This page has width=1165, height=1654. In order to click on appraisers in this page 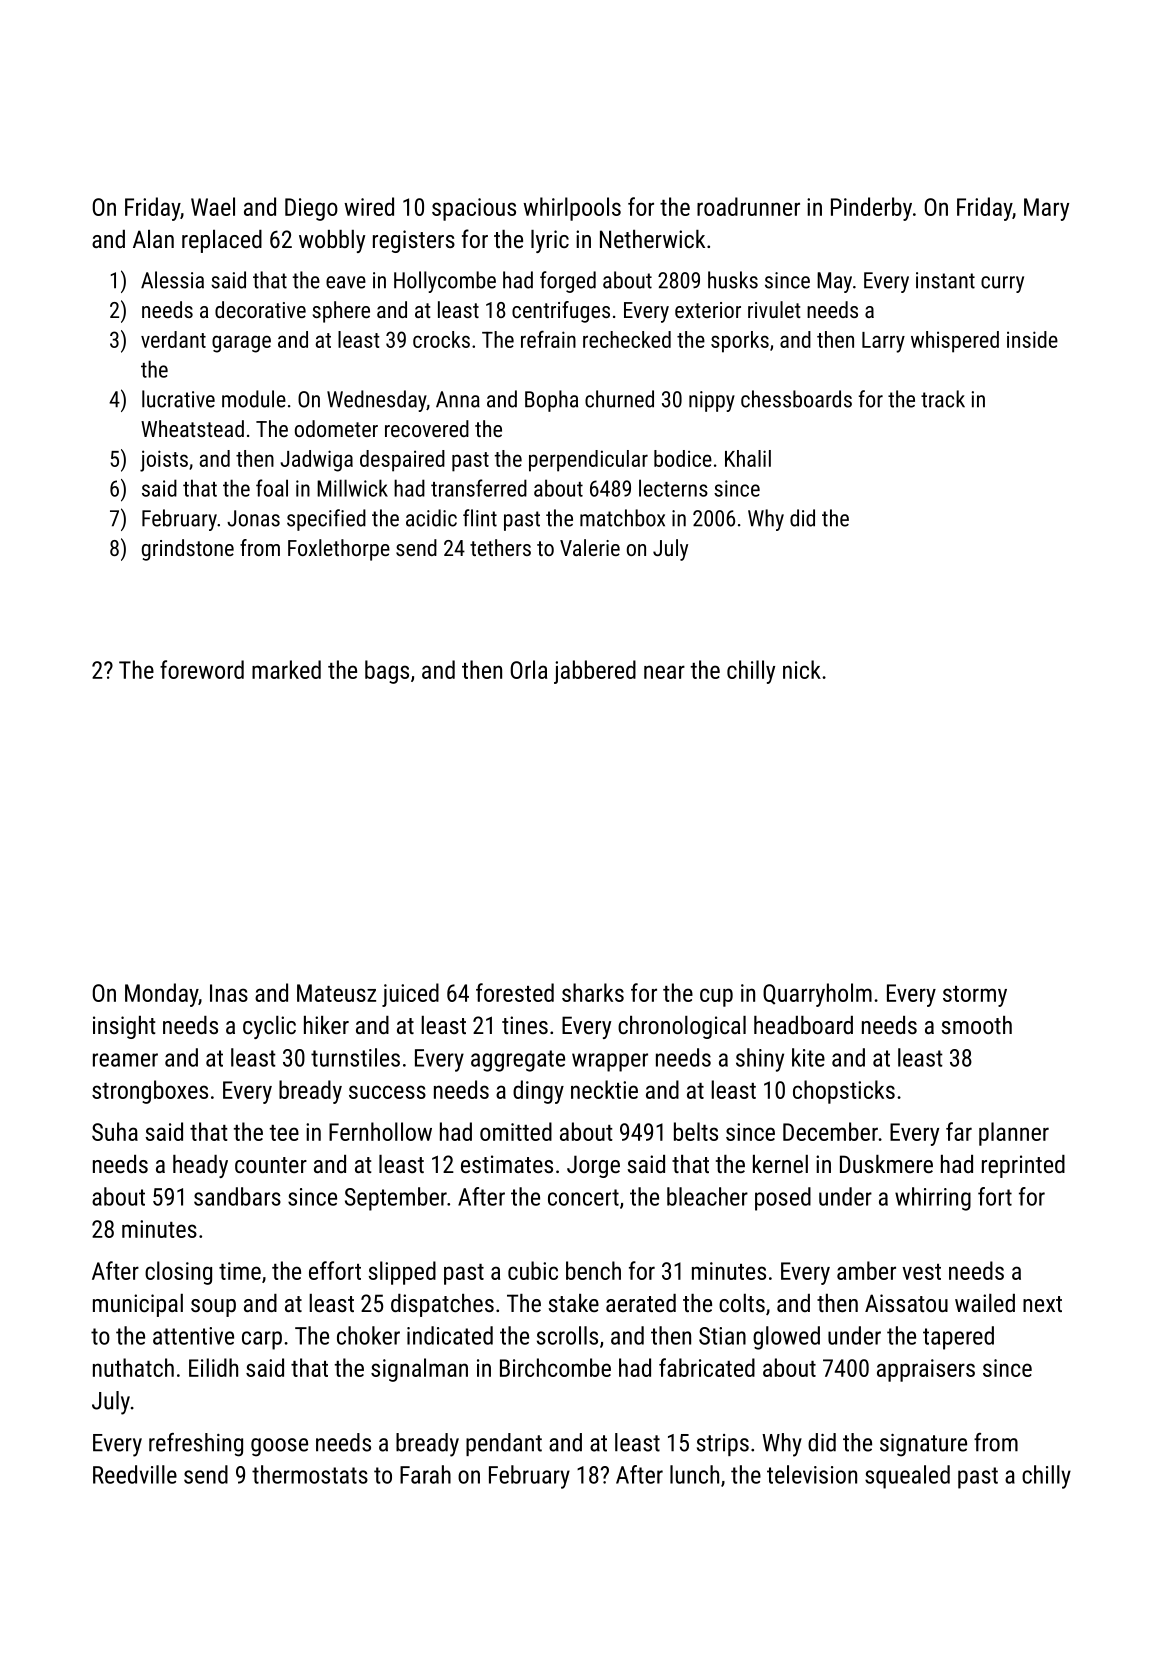, I will do `click(926, 1370)`.
